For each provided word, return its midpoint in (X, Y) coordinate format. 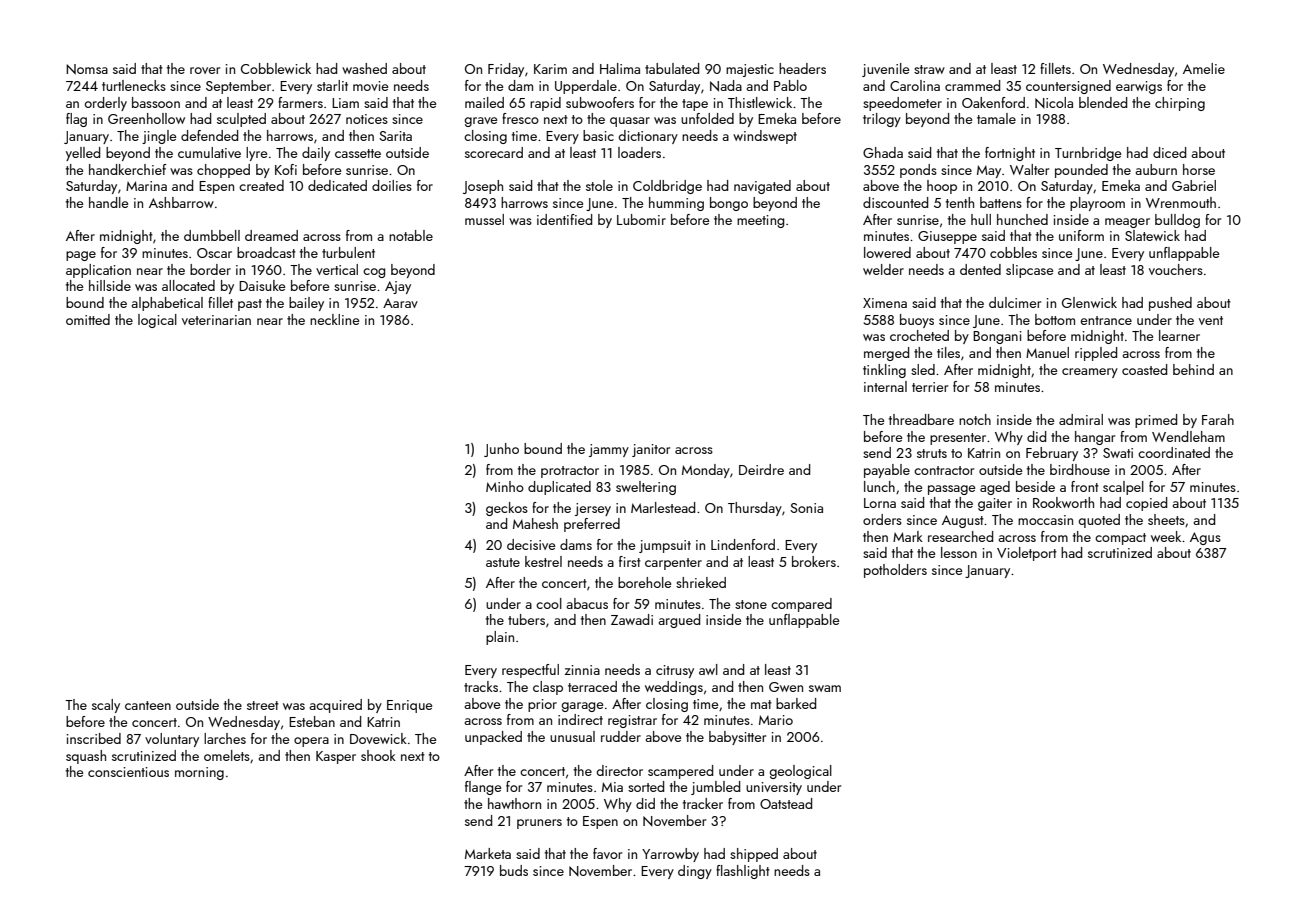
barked (796, 703)
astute (503, 562)
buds (514, 870)
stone (751, 604)
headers (802, 68)
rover (205, 70)
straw (929, 69)
